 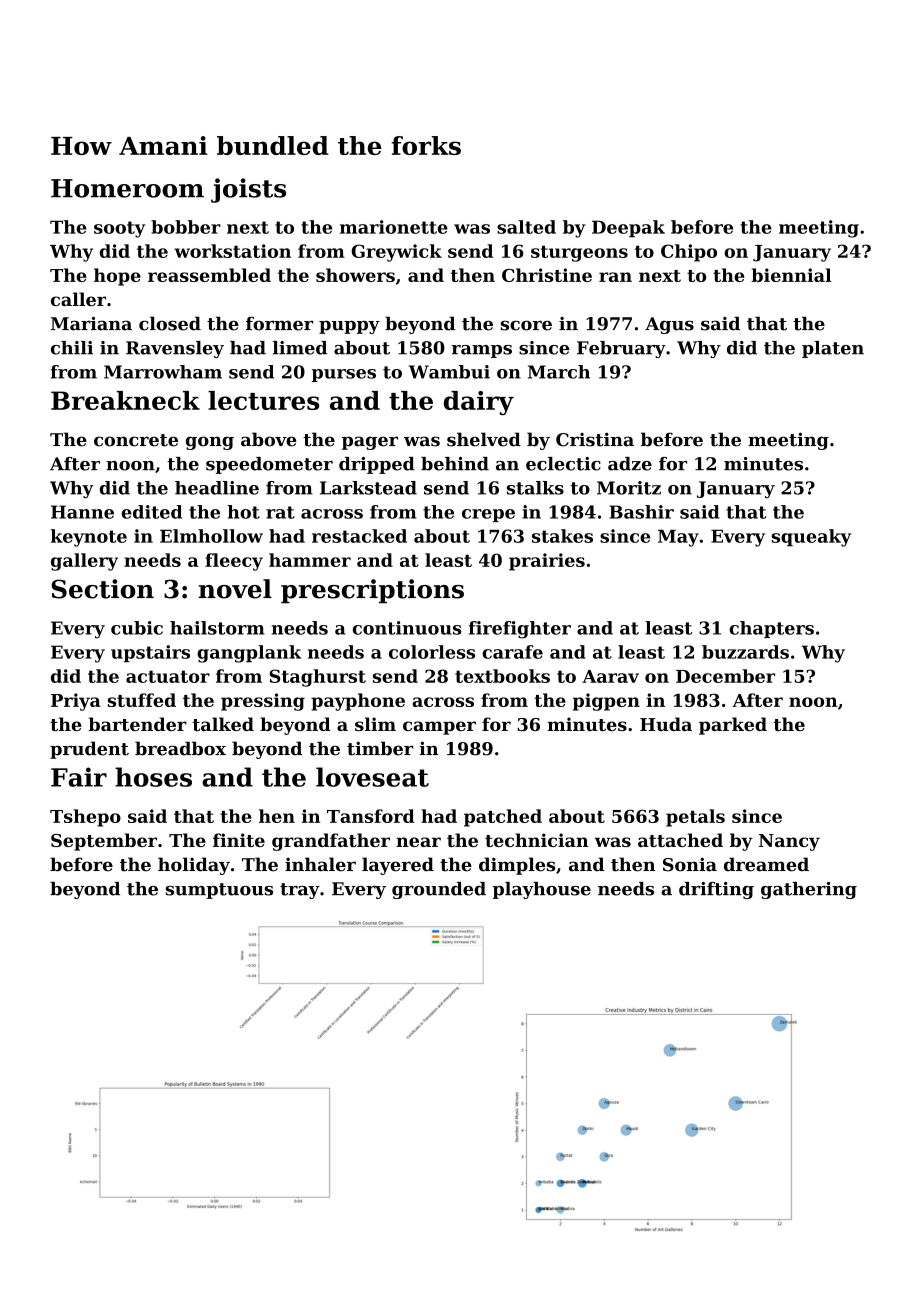 I want to click on Tshepo, so click(x=85, y=818).
